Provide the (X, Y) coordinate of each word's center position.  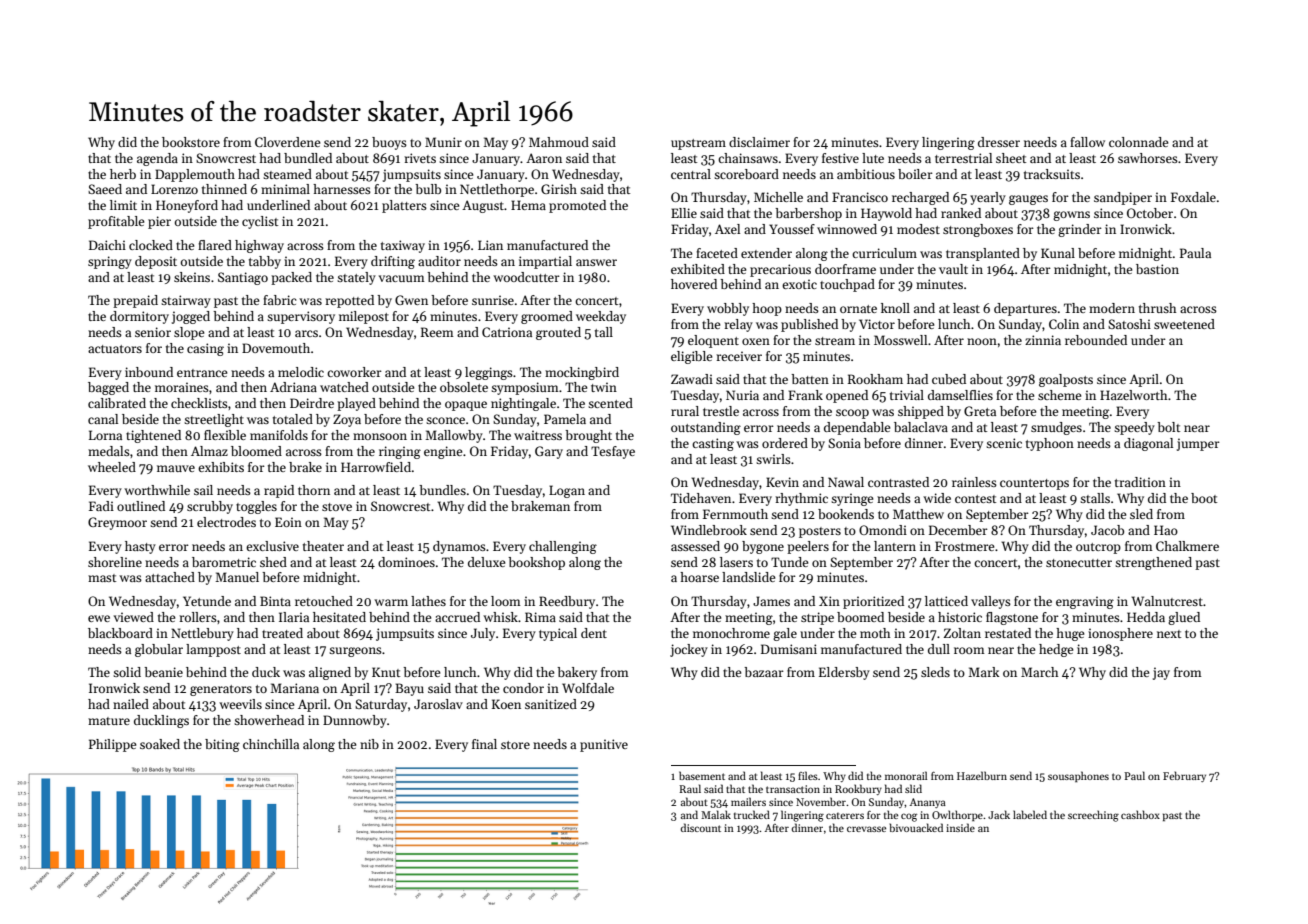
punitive (604, 745)
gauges (1028, 200)
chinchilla (271, 744)
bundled (308, 158)
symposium (525, 388)
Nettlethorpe (497, 190)
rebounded (1096, 340)
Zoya (347, 420)
